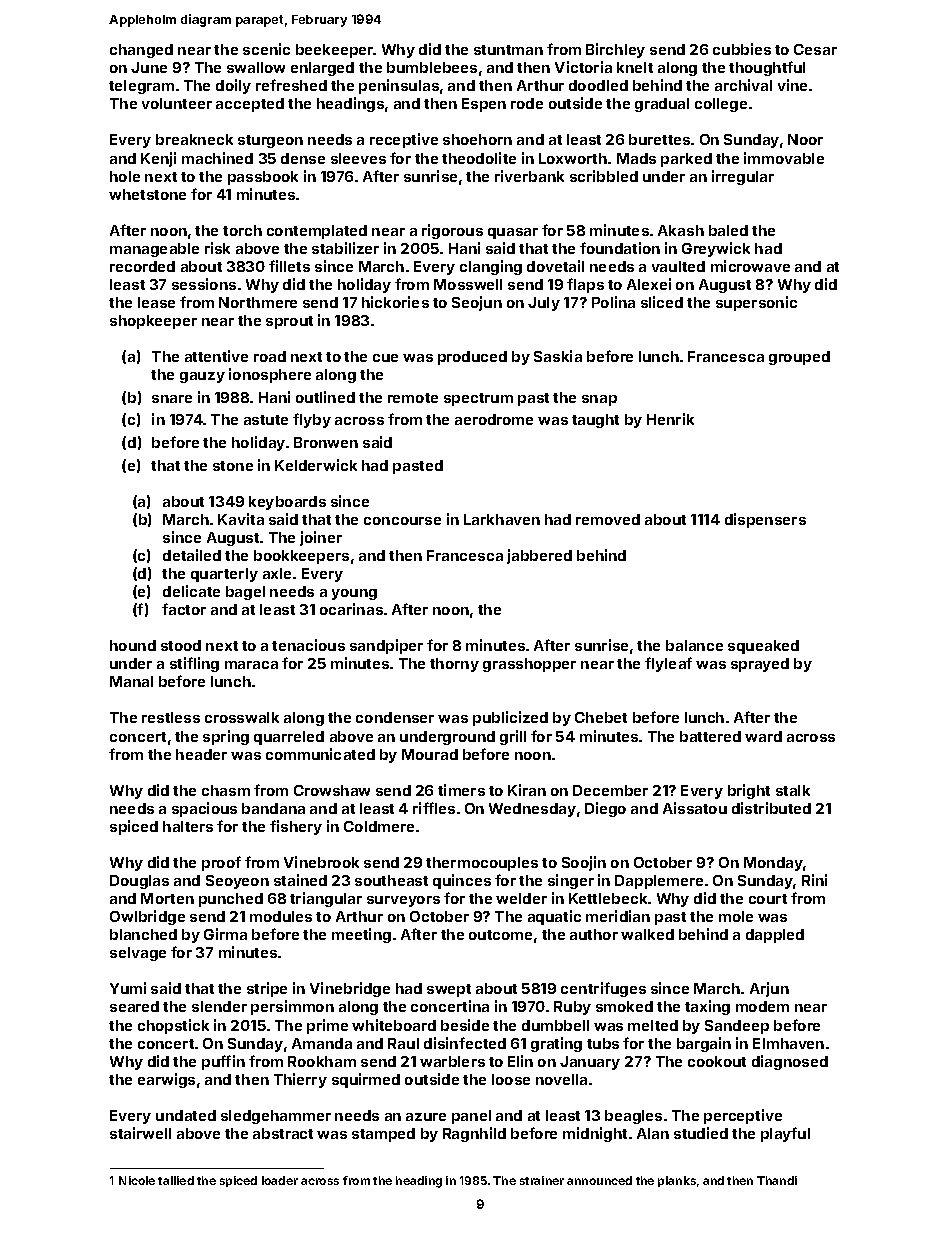 This screenshot has height=1233, width=952. I want to click on December, so click(610, 790).
